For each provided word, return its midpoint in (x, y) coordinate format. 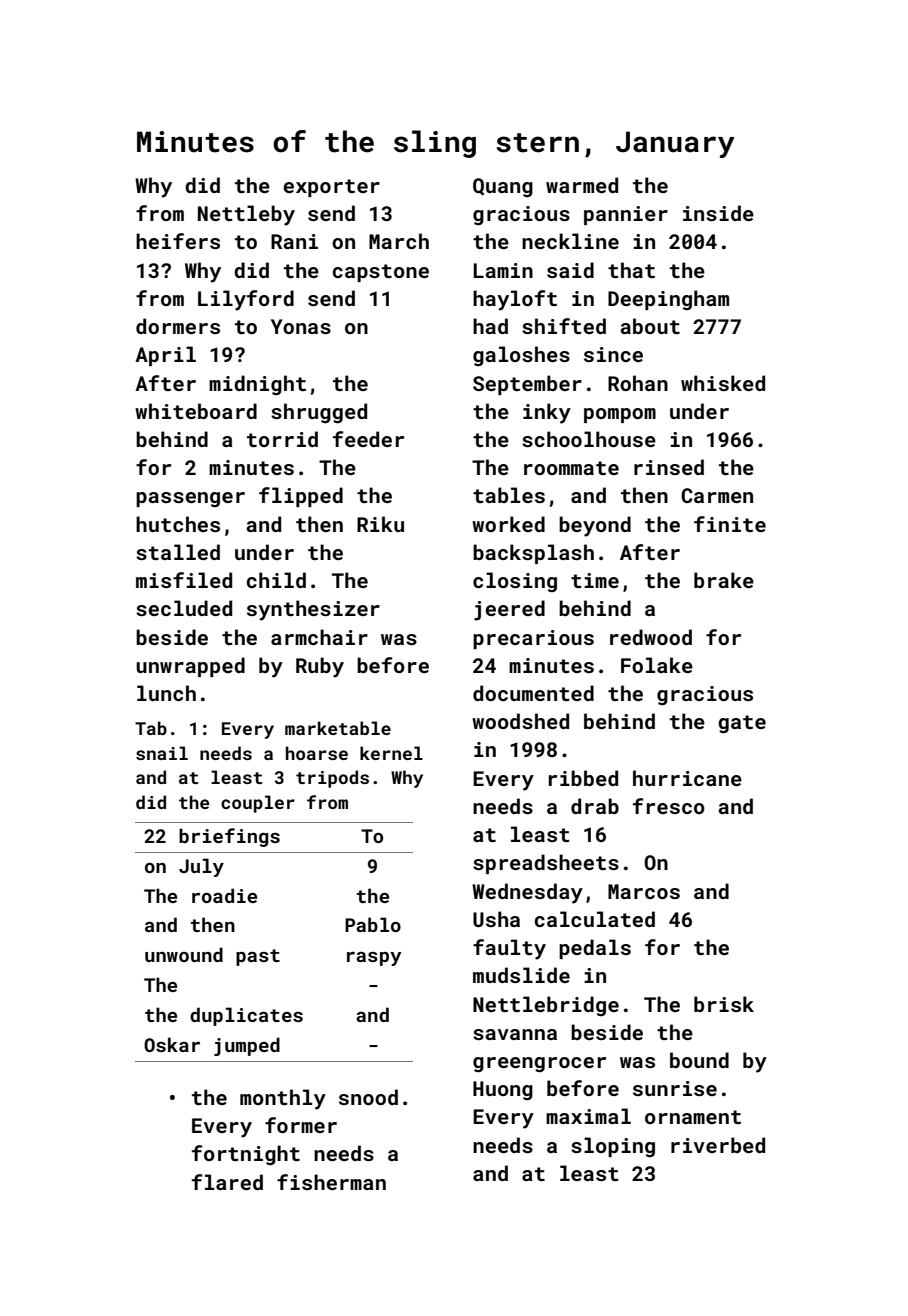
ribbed (583, 778)
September (527, 385)
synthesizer (313, 610)
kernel (391, 753)
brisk (724, 1004)
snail (162, 753)
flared (227, 1182)
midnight (257, 385)
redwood (651, 637)
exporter (331, 188)
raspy (374, 959)
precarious (533, 639)
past (258, 957)
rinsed (669, 467)
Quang (503, 187)
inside (718, 213)
